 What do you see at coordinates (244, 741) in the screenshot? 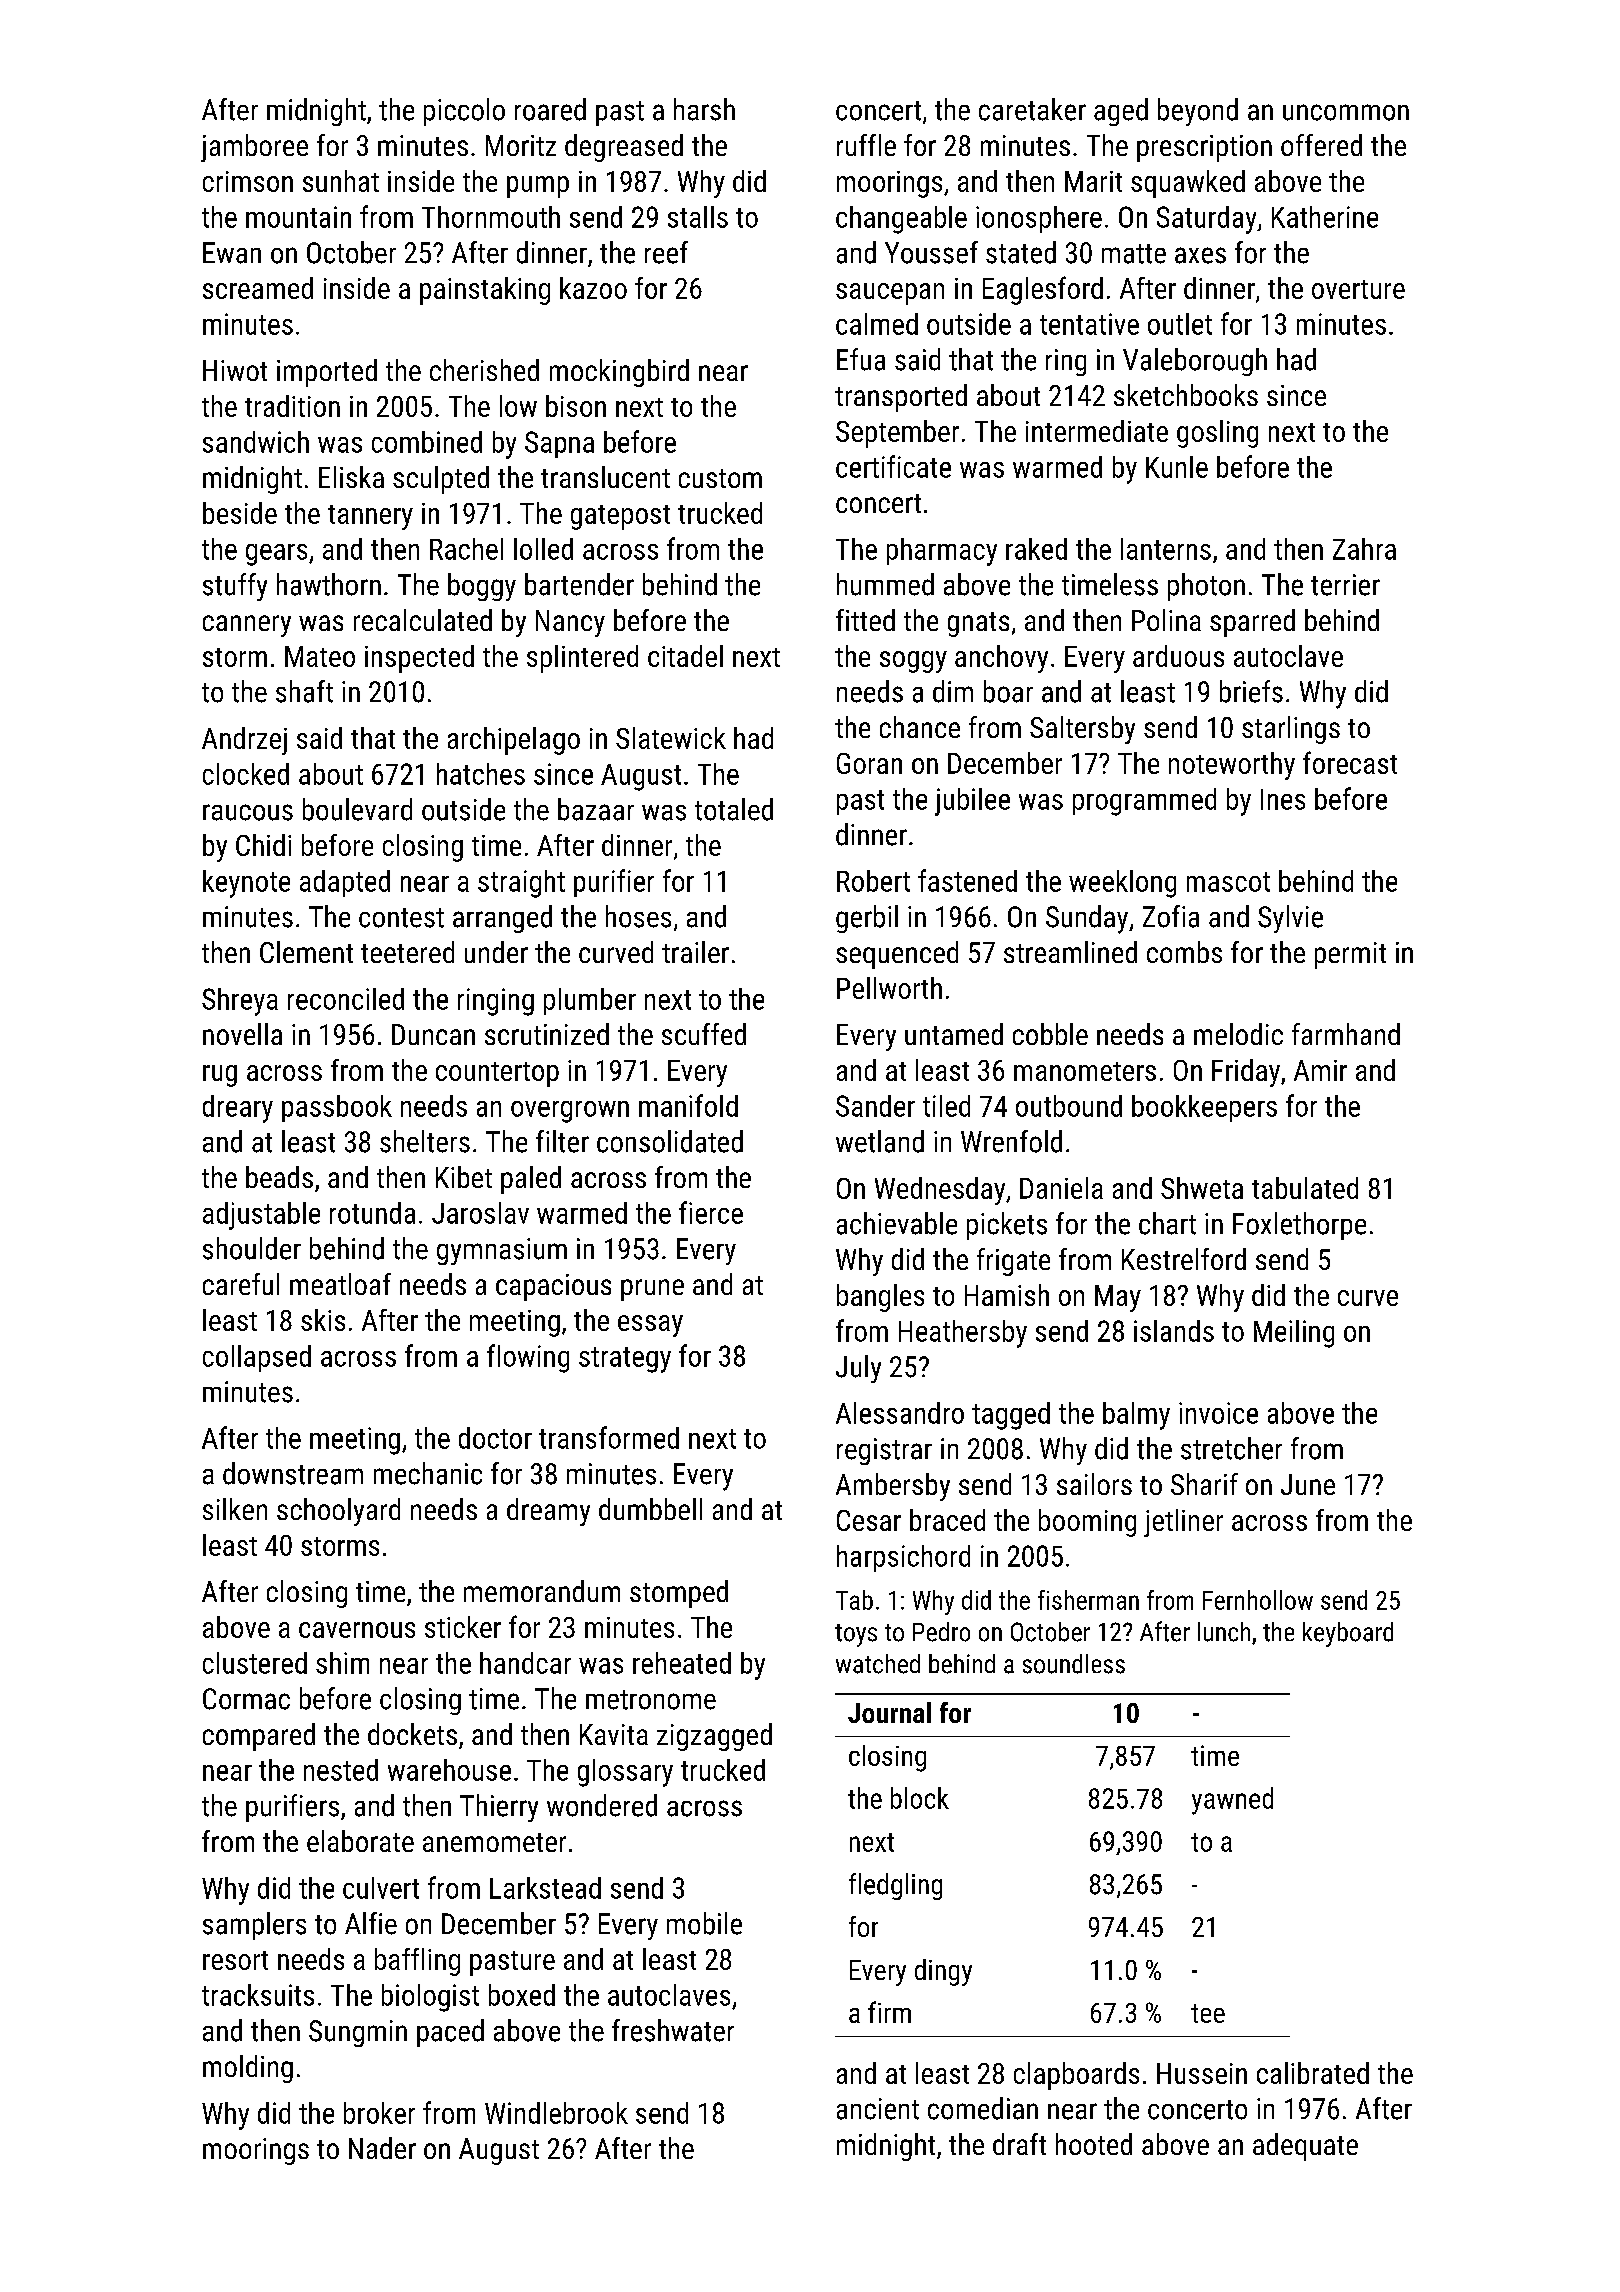
I see `Andrzej` at bounding box center [244, 741].
